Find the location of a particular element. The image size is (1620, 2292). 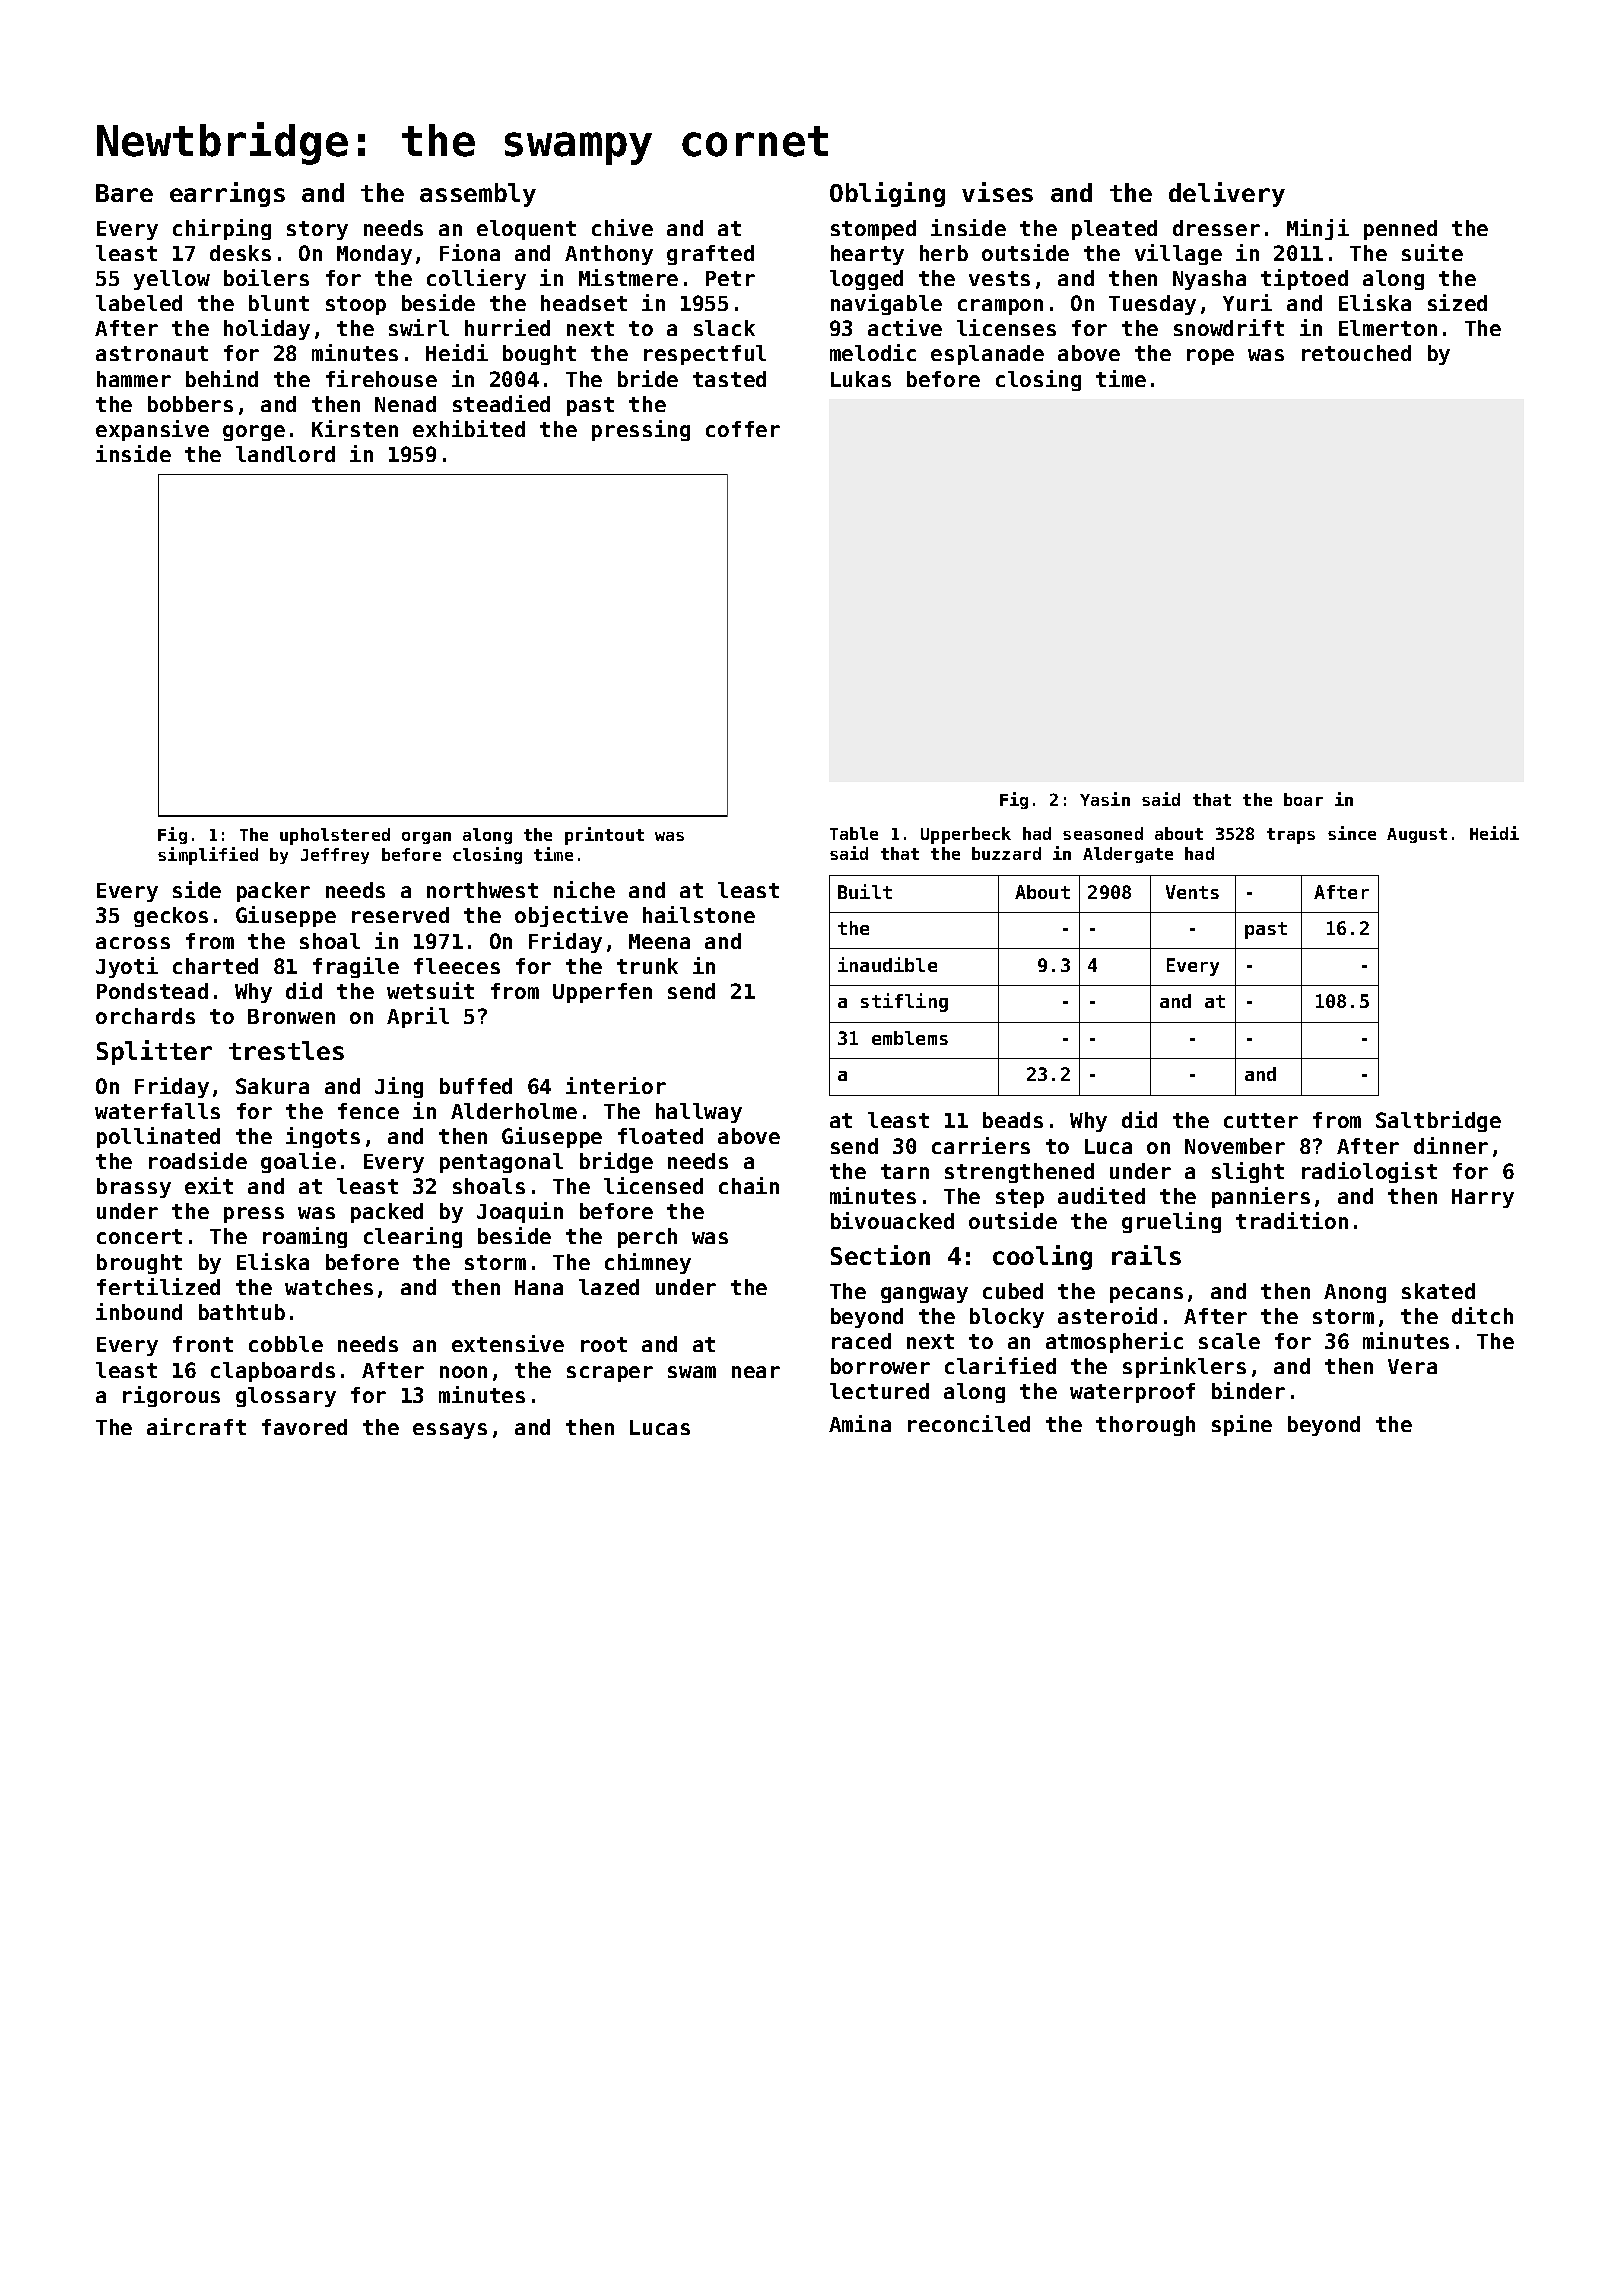

favored is located at coordinates (304, 1427).
